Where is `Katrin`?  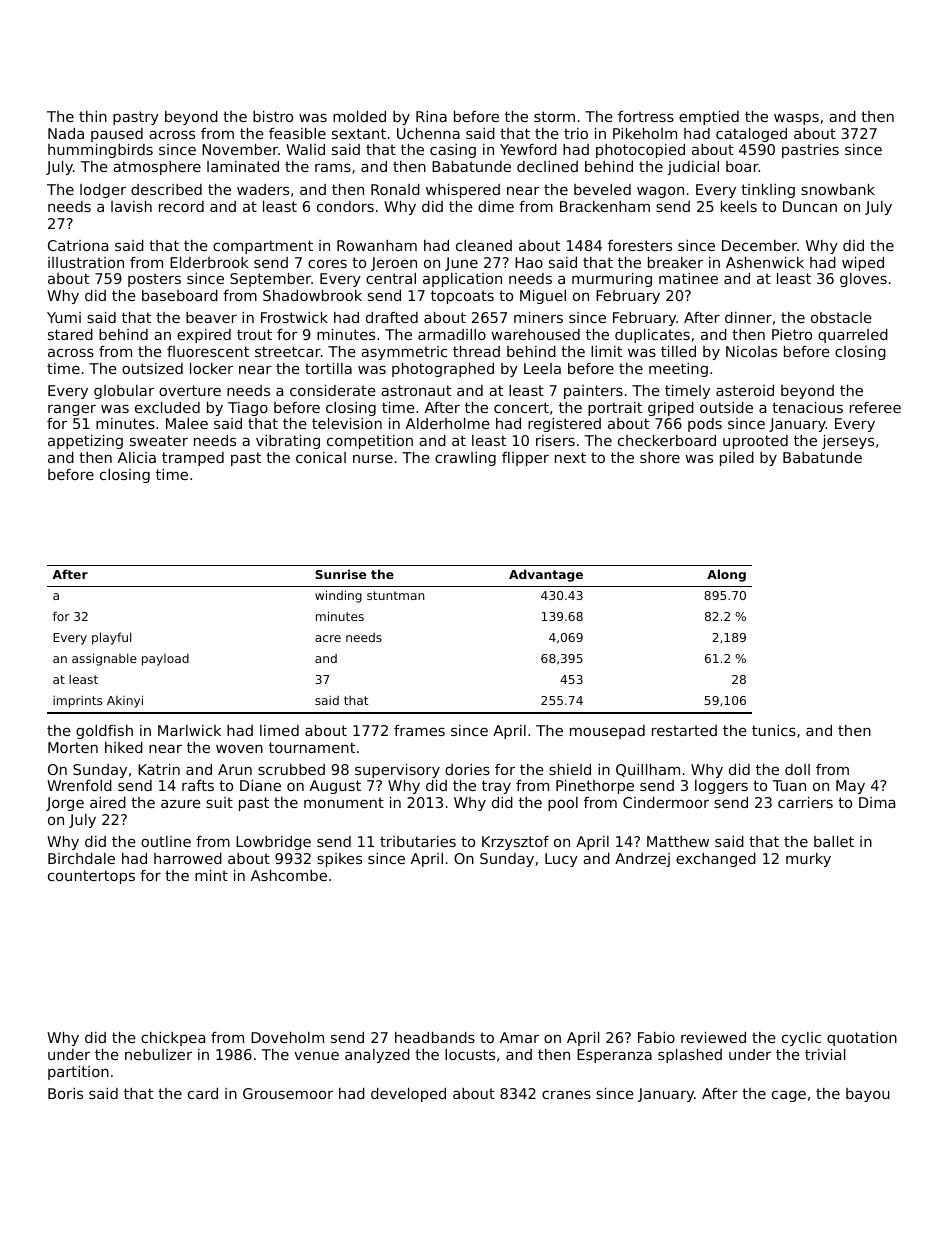 Katrin is located at coordinates (159, 769).
